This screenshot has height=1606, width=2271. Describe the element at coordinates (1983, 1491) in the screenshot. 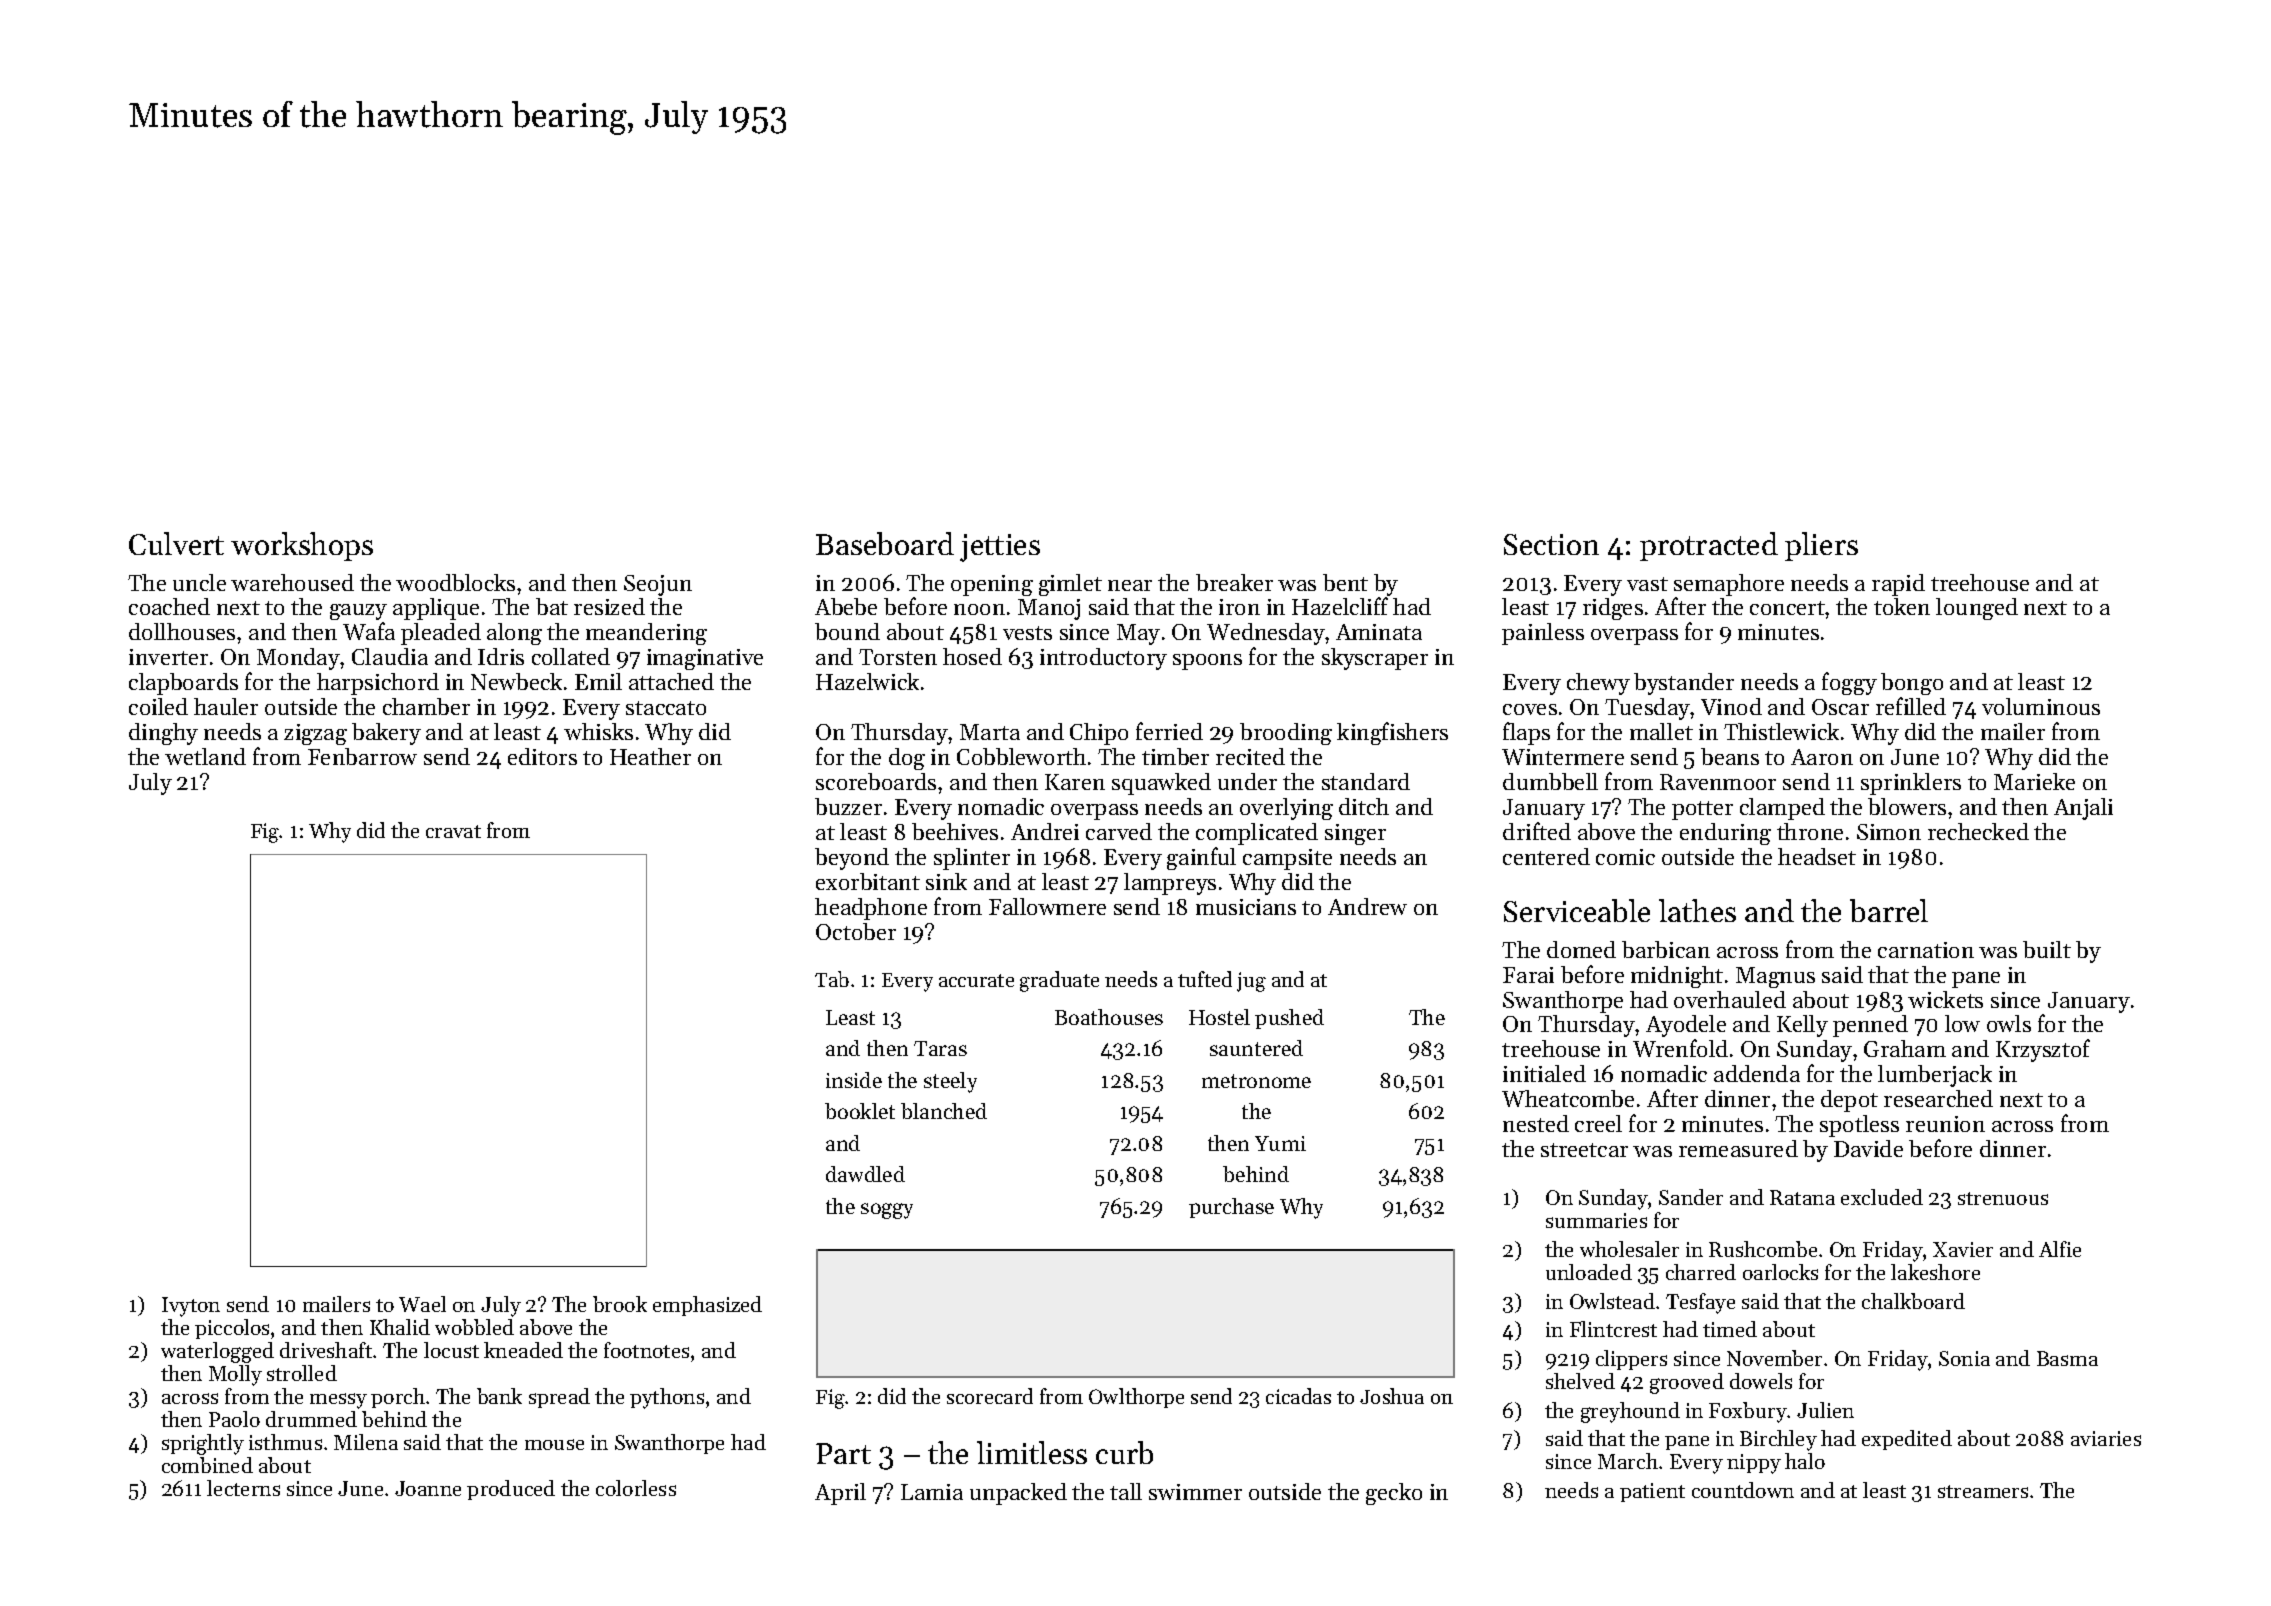

I see `streamers` at that location.
